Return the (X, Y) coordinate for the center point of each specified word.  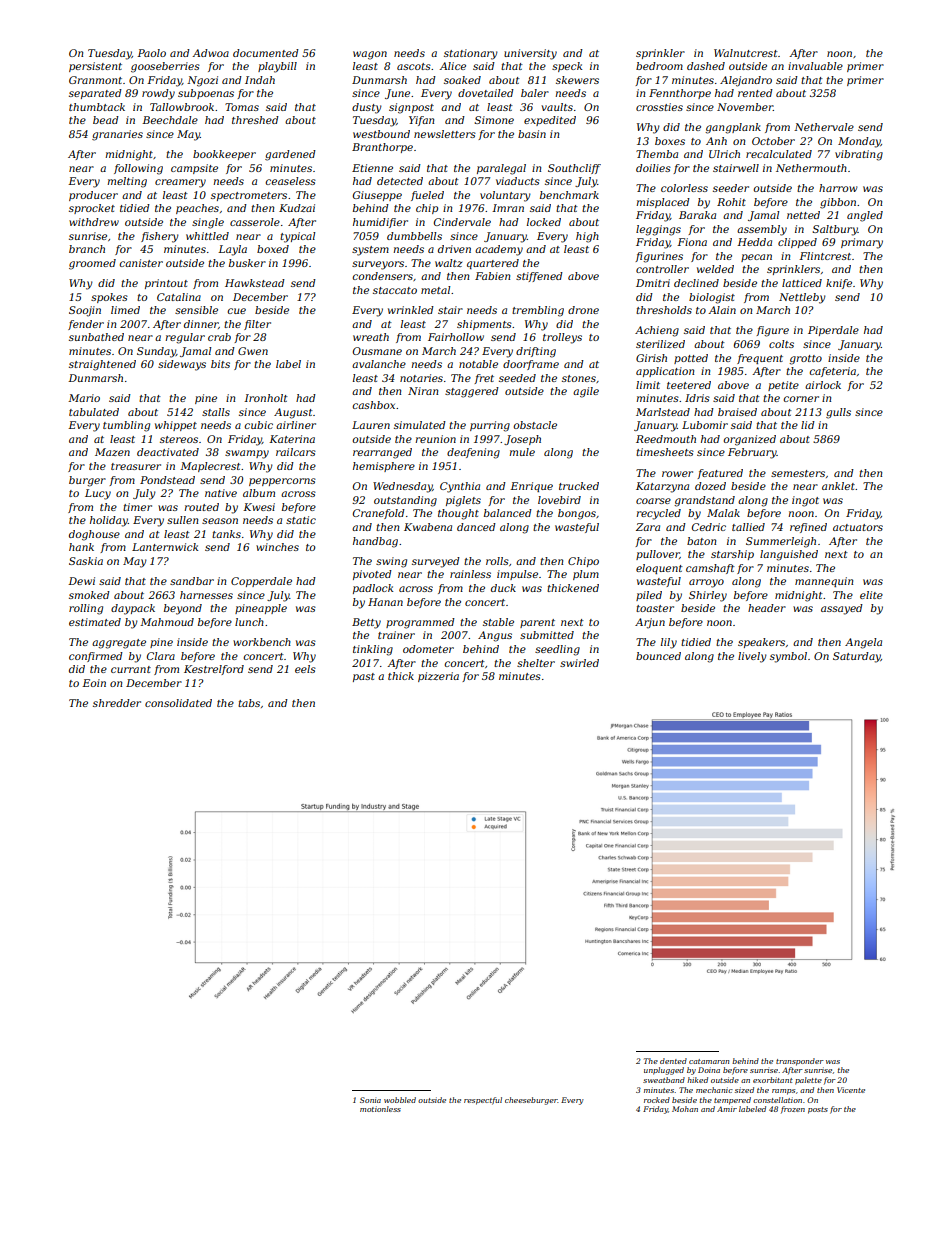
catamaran (709, 1061)
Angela (863, 643)
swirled (579, 663)
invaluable (815, 66)
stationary (471, 54)
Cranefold (379, 514)
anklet (839, 486)
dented (673, 1061)
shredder (117, 703)
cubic (258, 425)
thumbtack (97, 107)
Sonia (370, 1100)
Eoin (94, 683)
